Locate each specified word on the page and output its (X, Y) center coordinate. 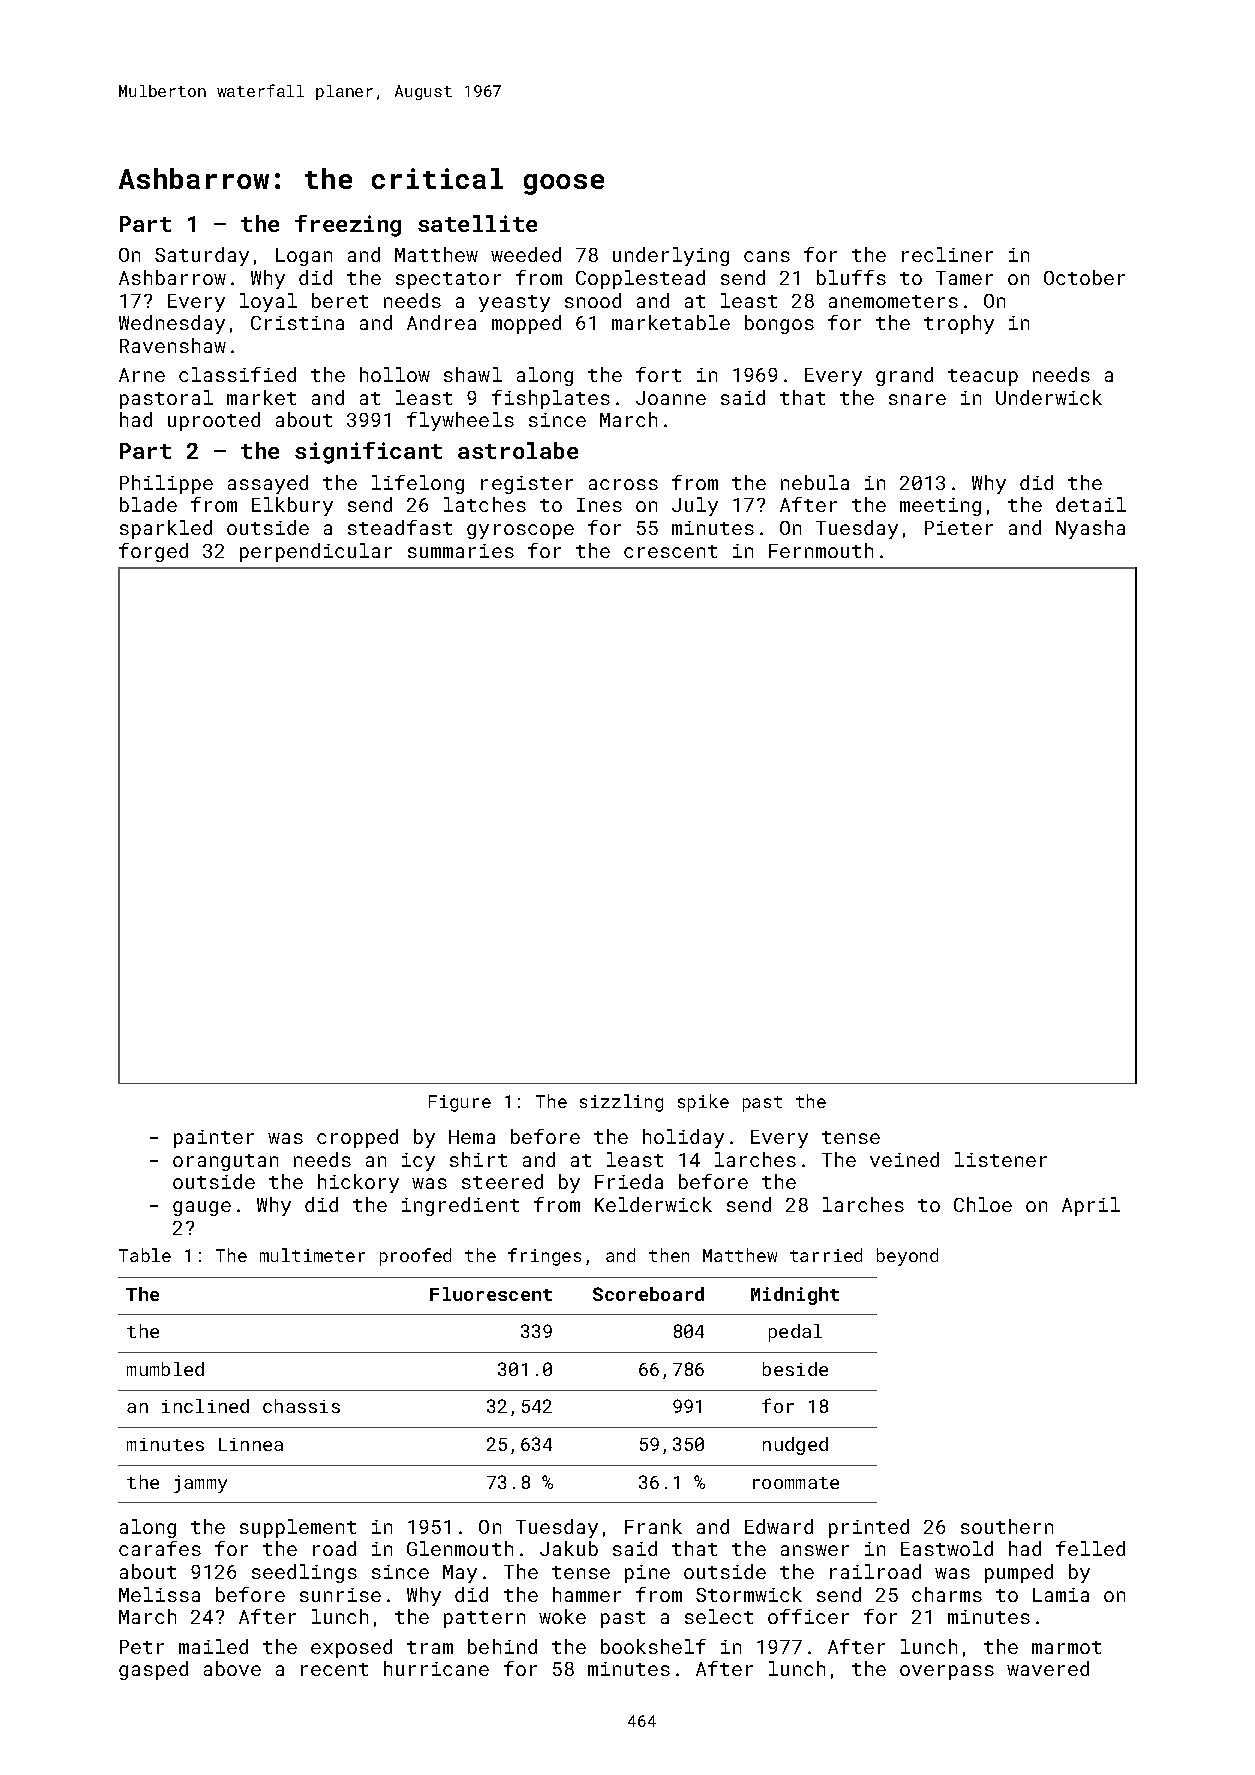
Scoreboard (648, 1294)
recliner (947, 254)
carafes (160, 1548)
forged (153, 552)
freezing (348, 226)
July (695, 506)
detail (1091, 504)
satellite (477, 223)
